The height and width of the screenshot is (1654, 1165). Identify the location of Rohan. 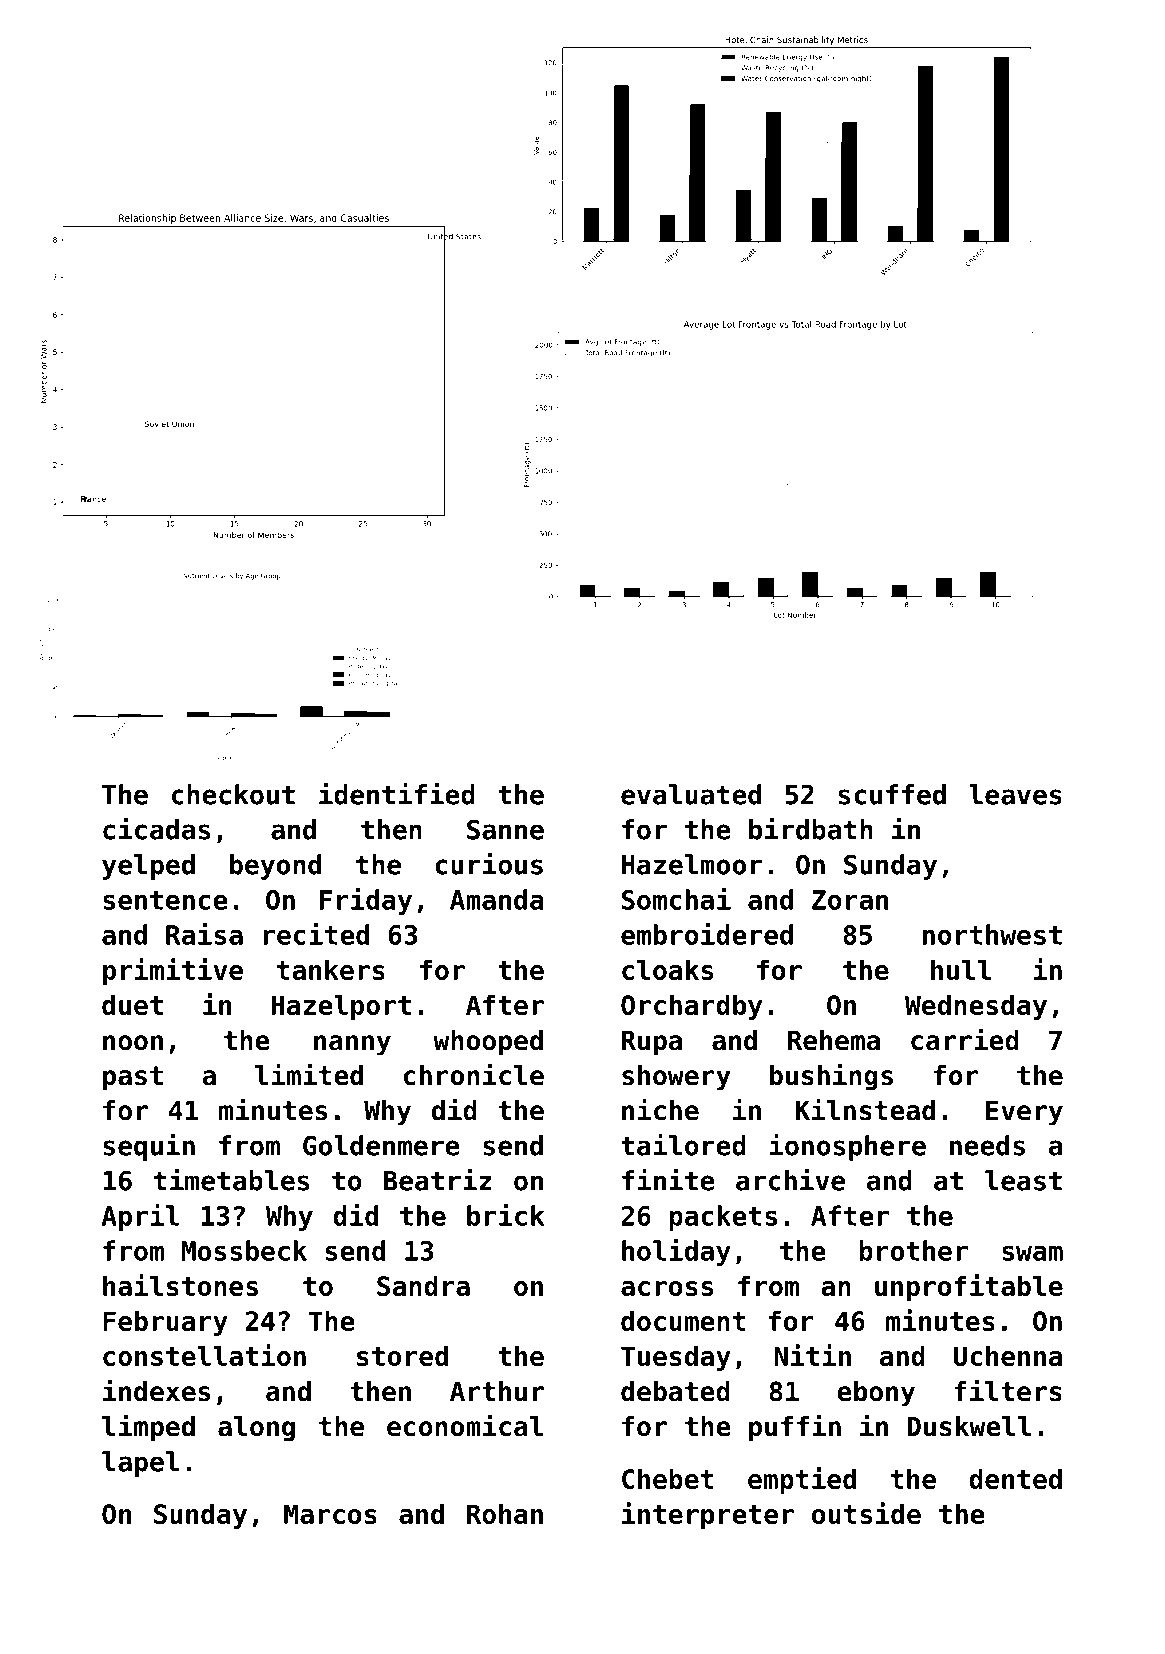
(505, 1513).
